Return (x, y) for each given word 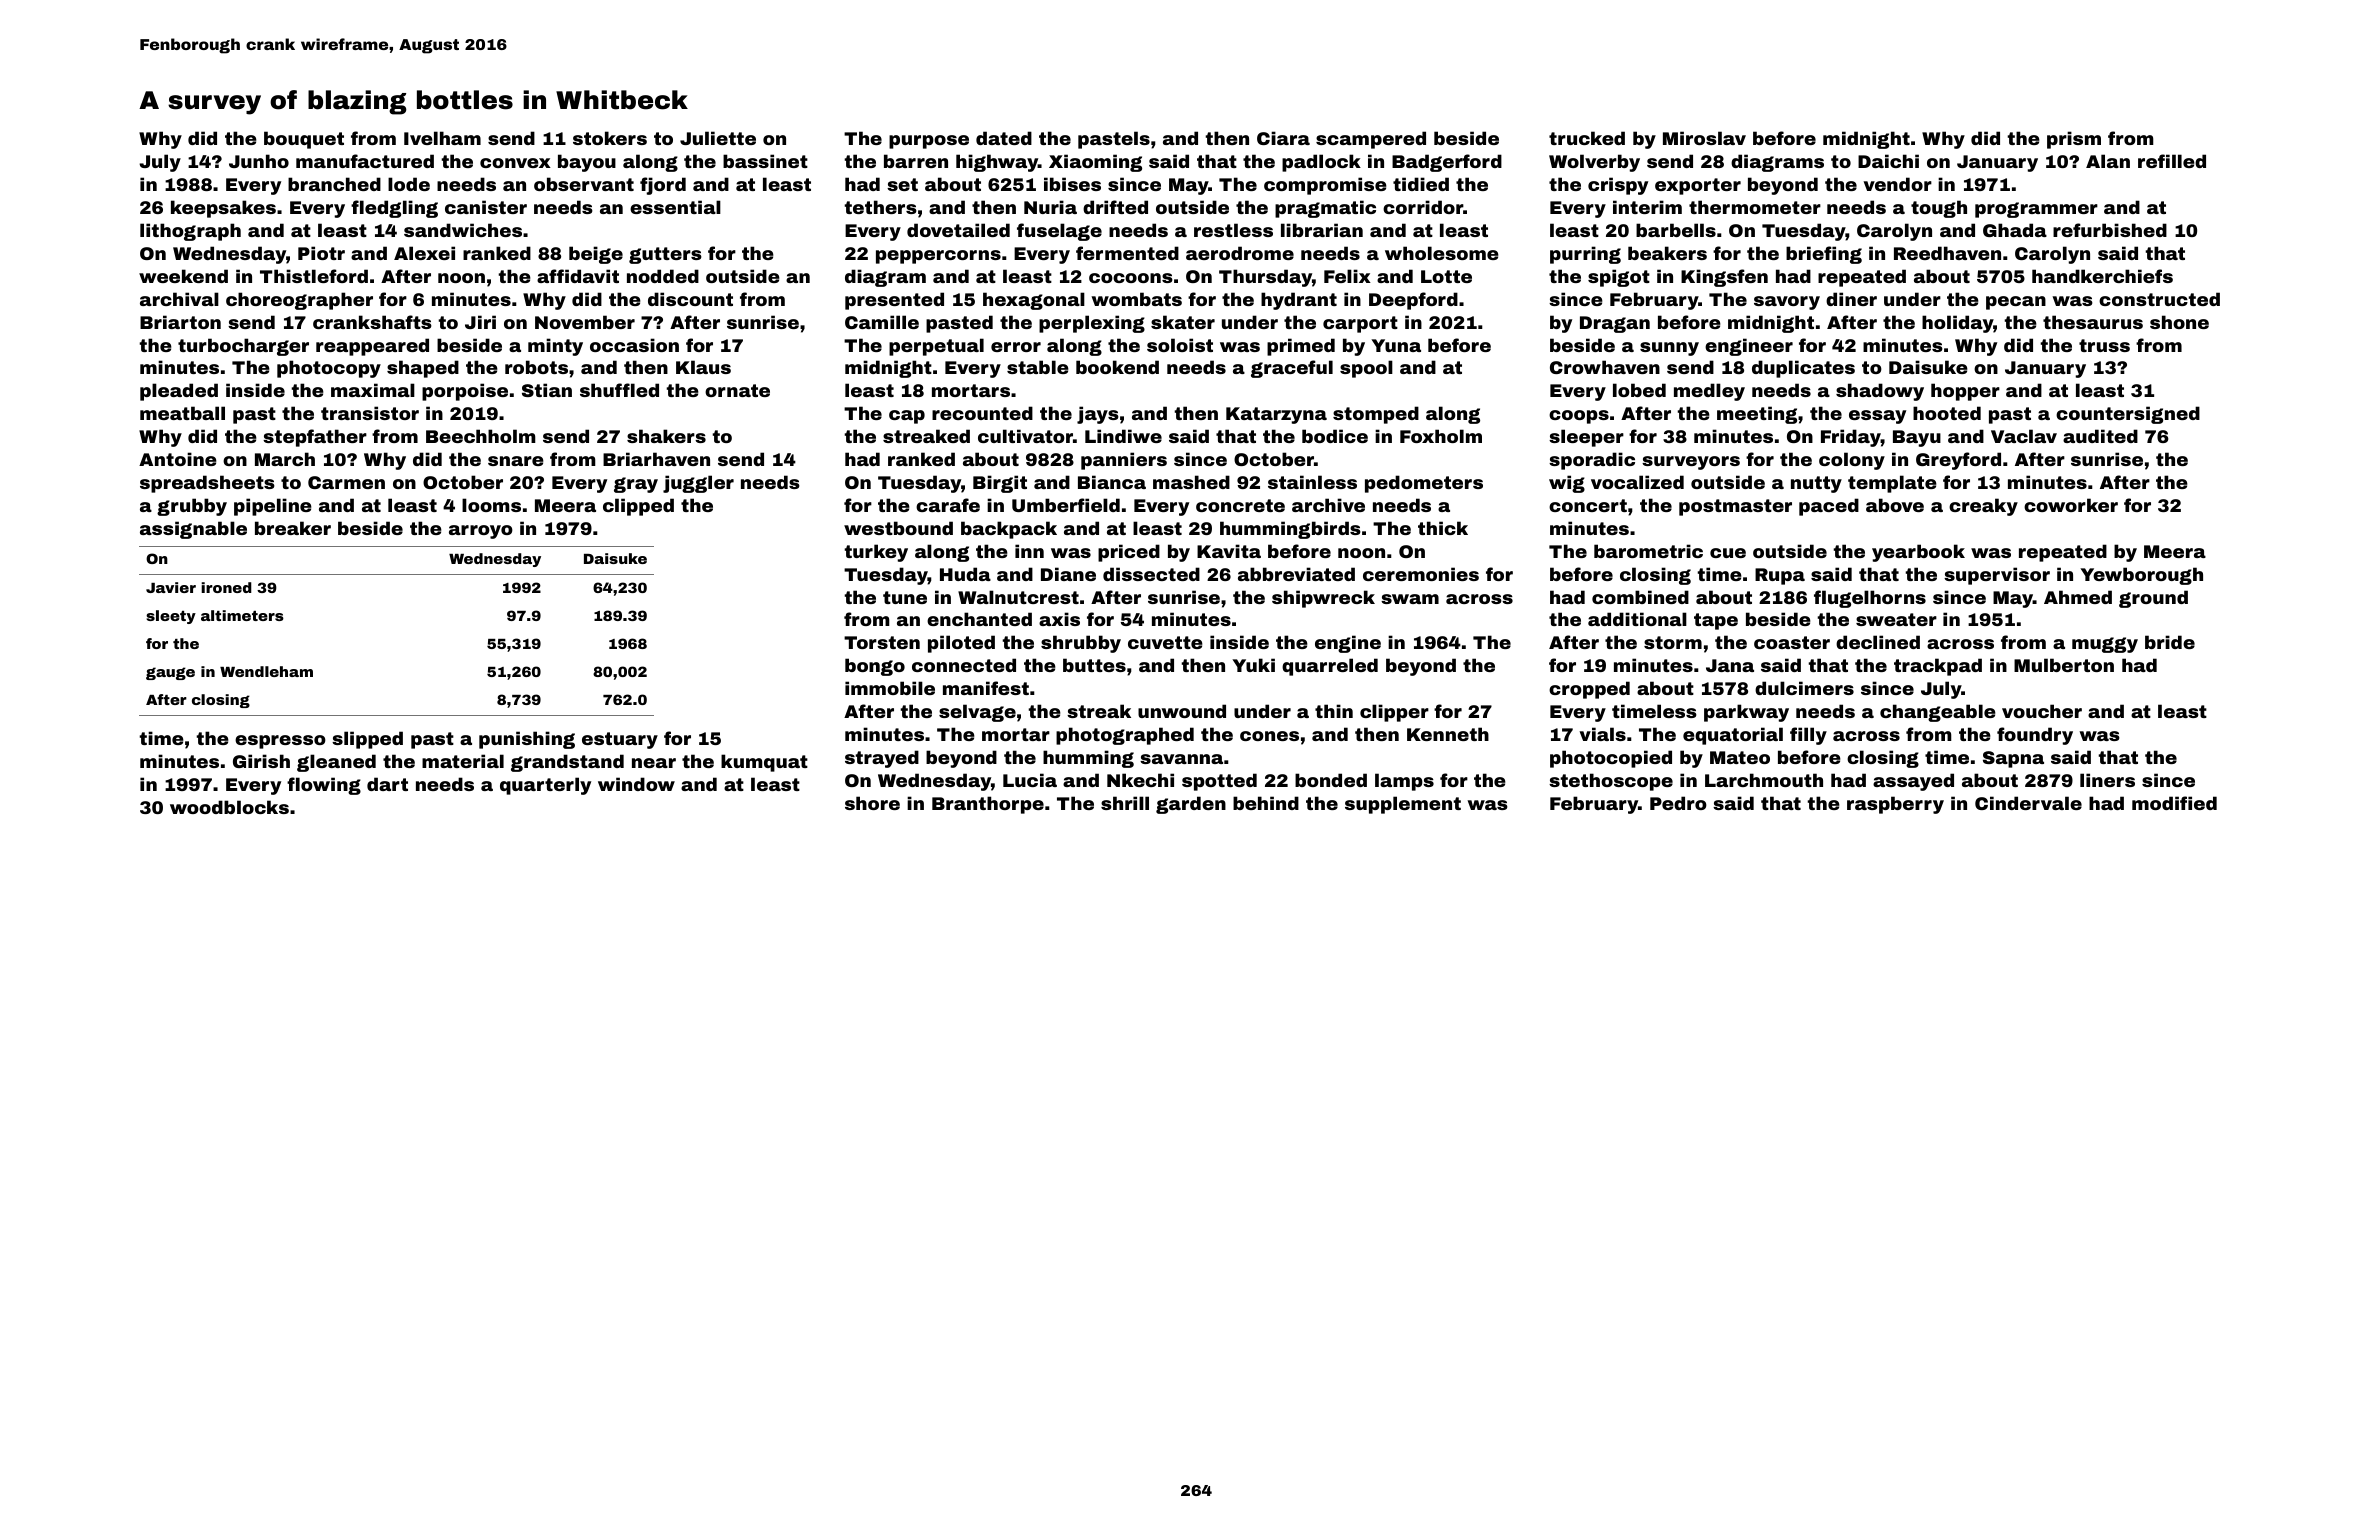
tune (905, 597)
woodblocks (229, 807)
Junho (259, 161)
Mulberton (2064, 665)
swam (1410, 599)
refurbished (2110, 230)
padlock (1321, 163)
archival (179, 299)
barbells (1676, 230)
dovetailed (958, 230)
